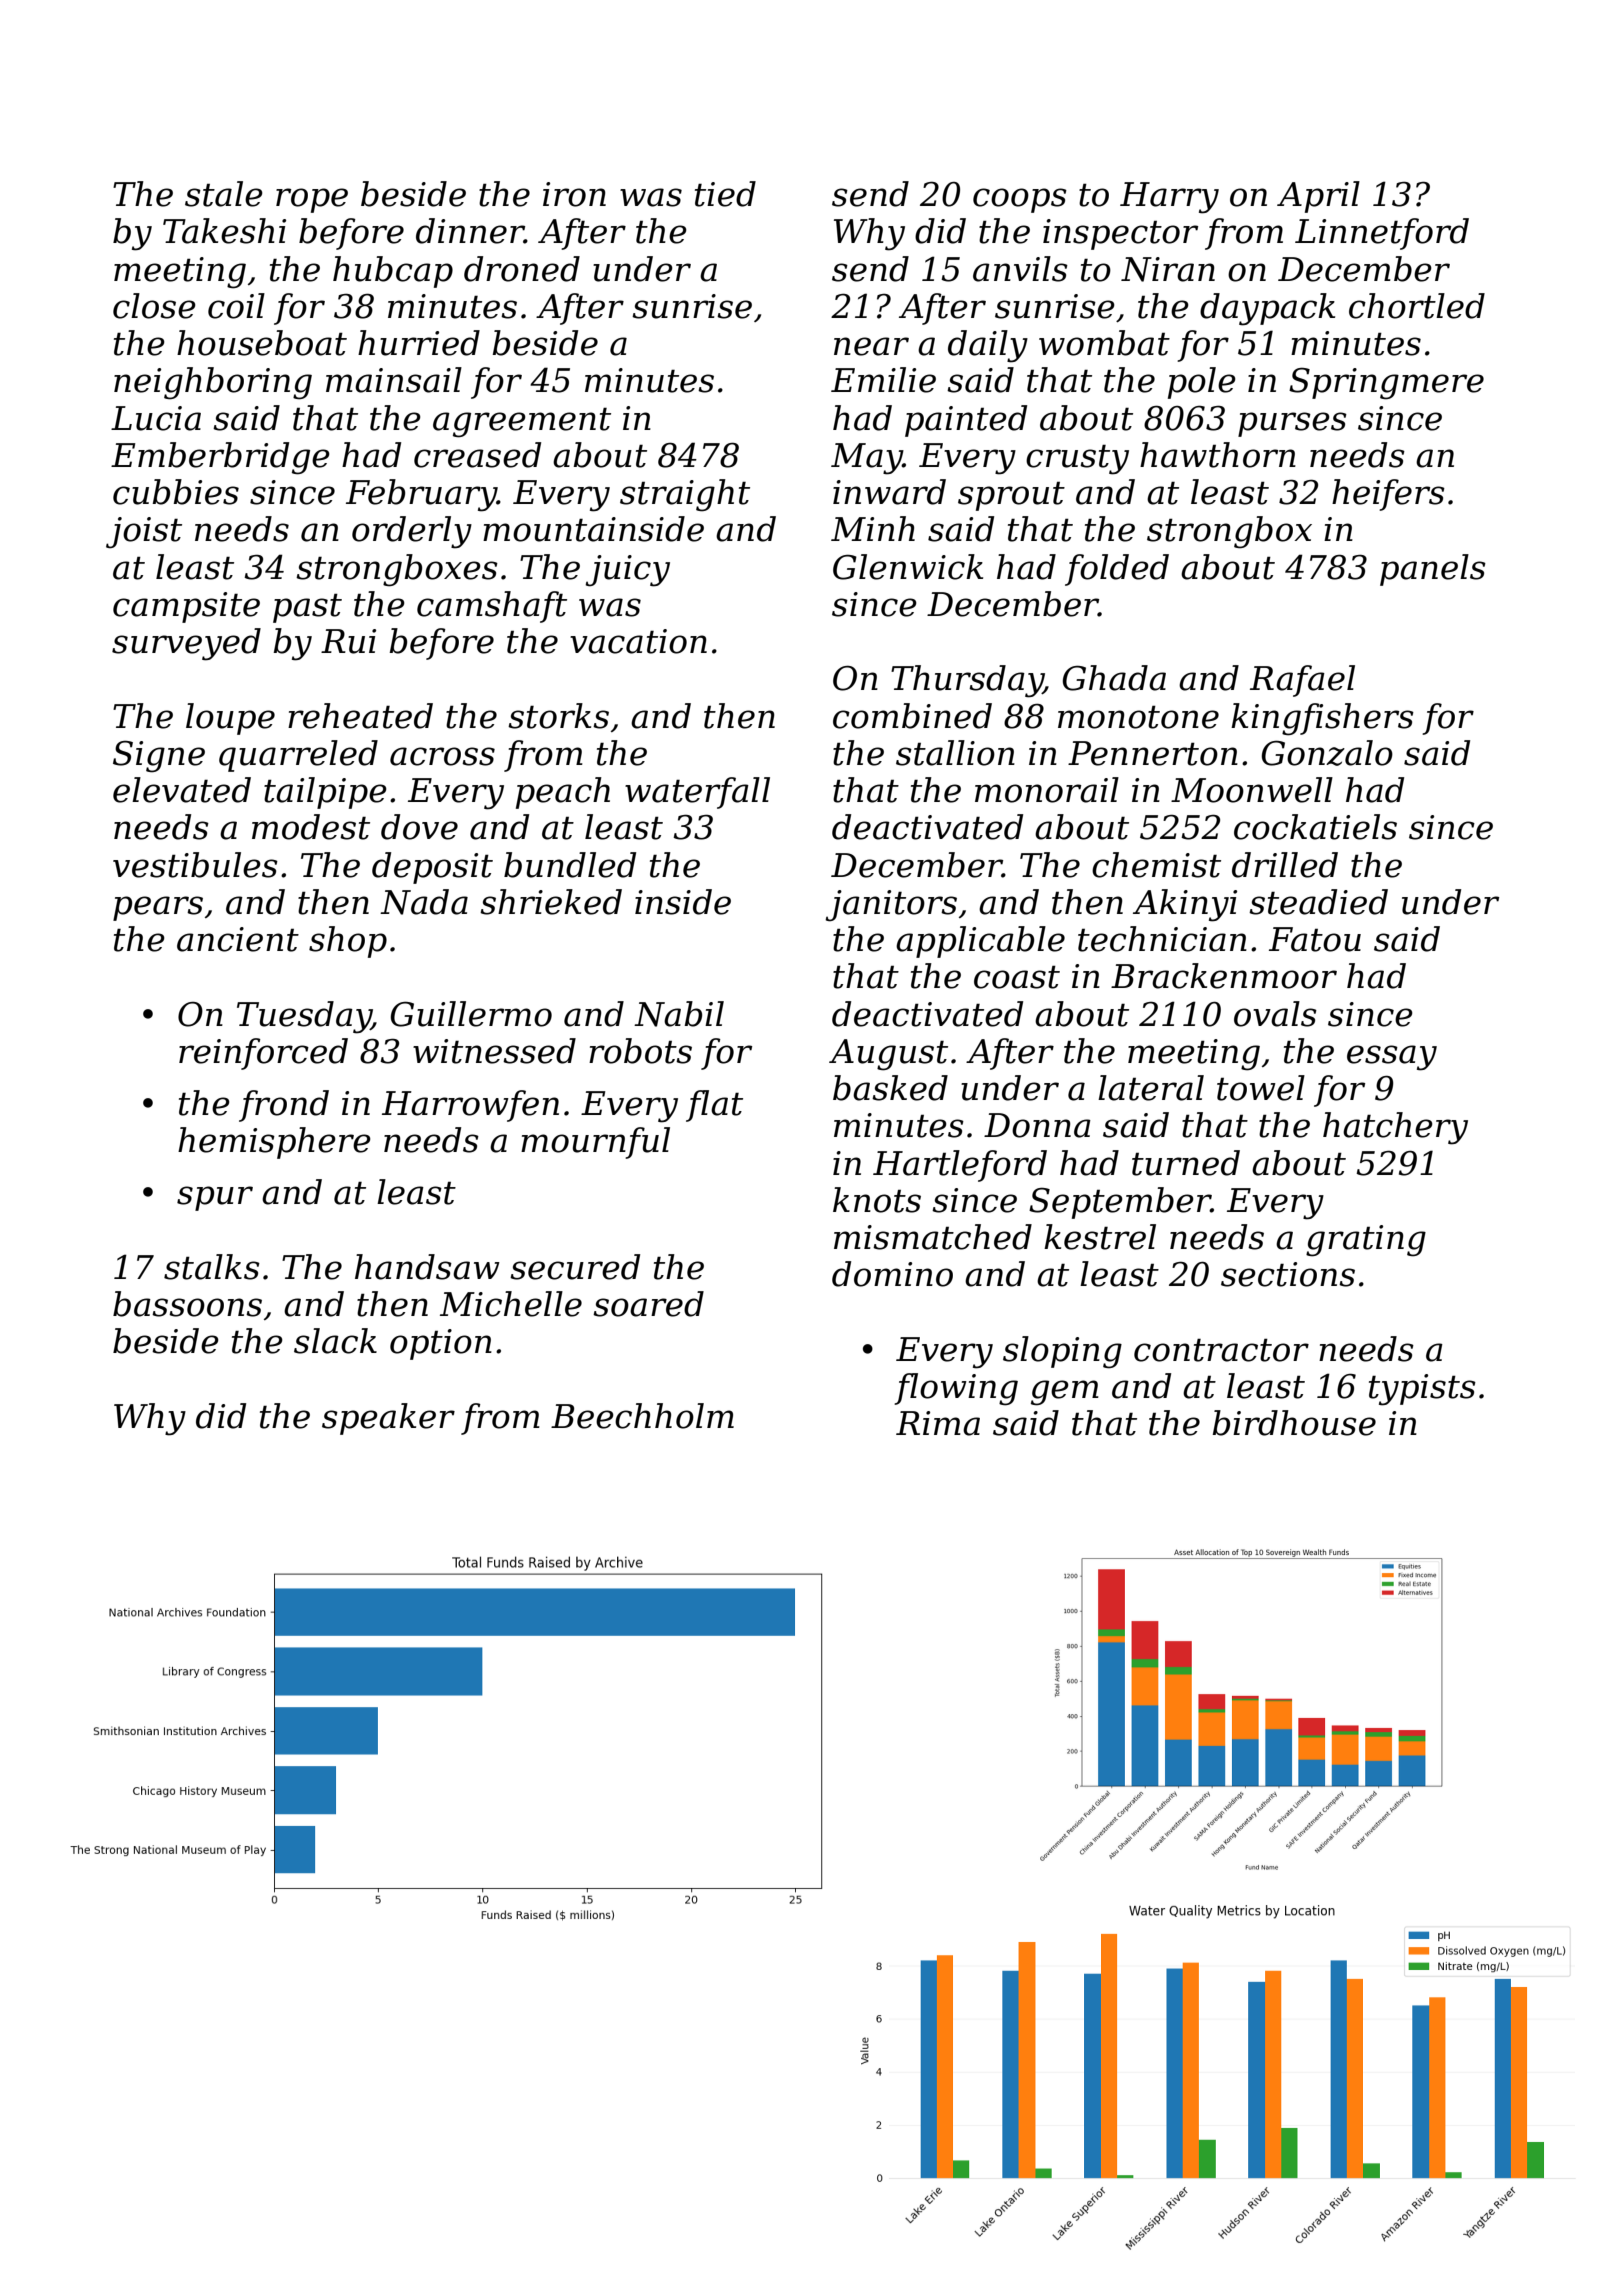  I want to click on Nabil, so click(679, 1014).
